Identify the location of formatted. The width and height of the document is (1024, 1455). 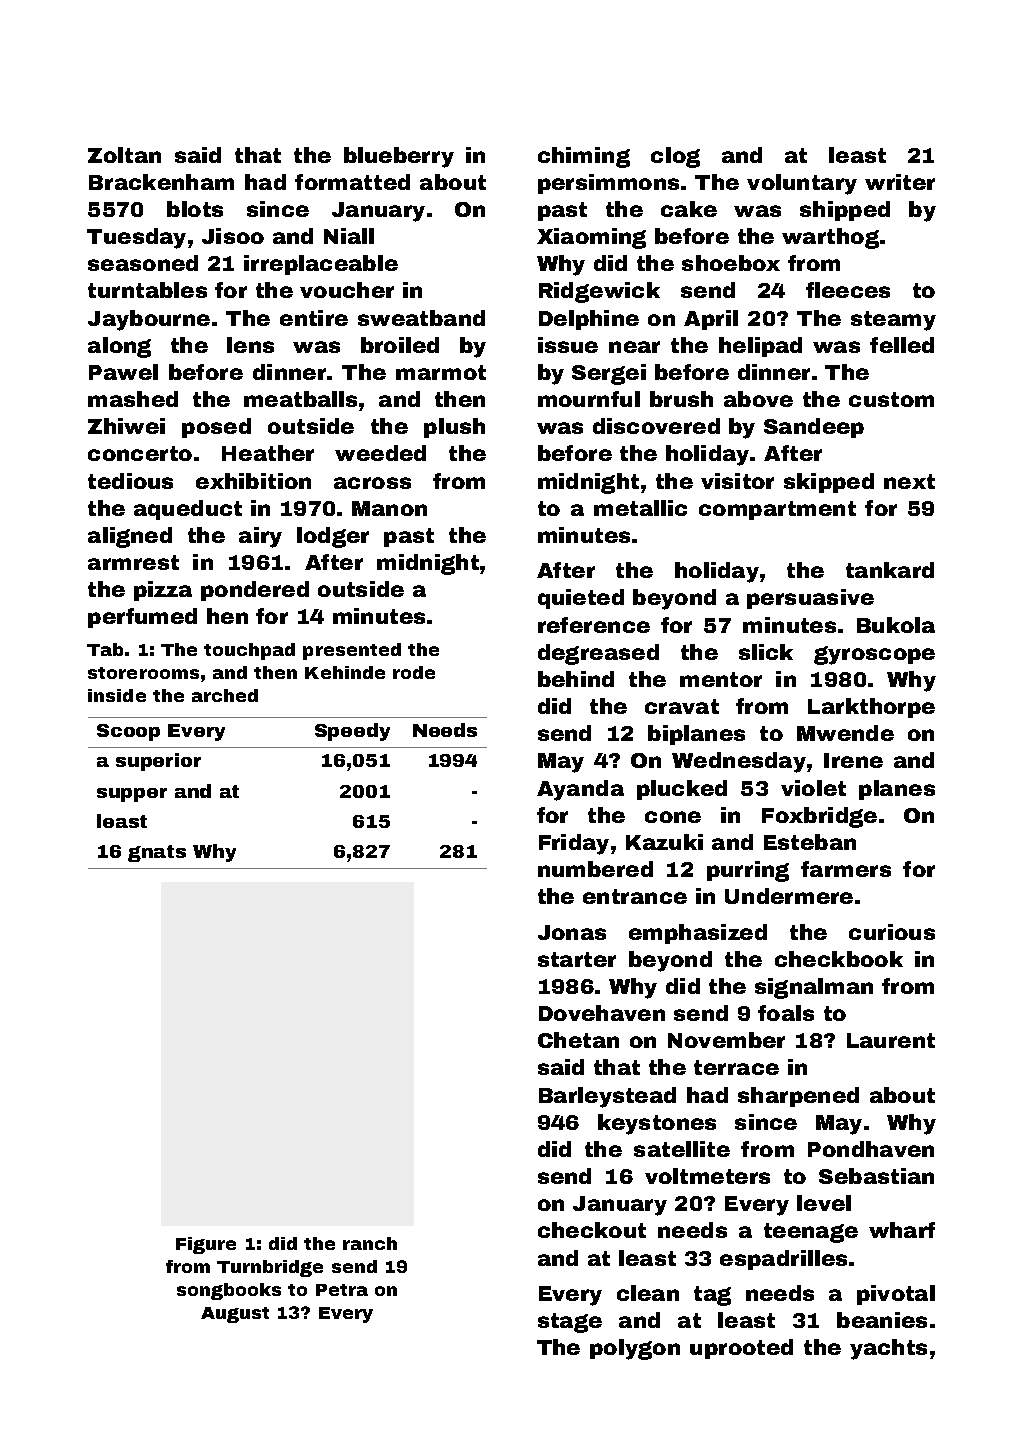
(352, 182).
